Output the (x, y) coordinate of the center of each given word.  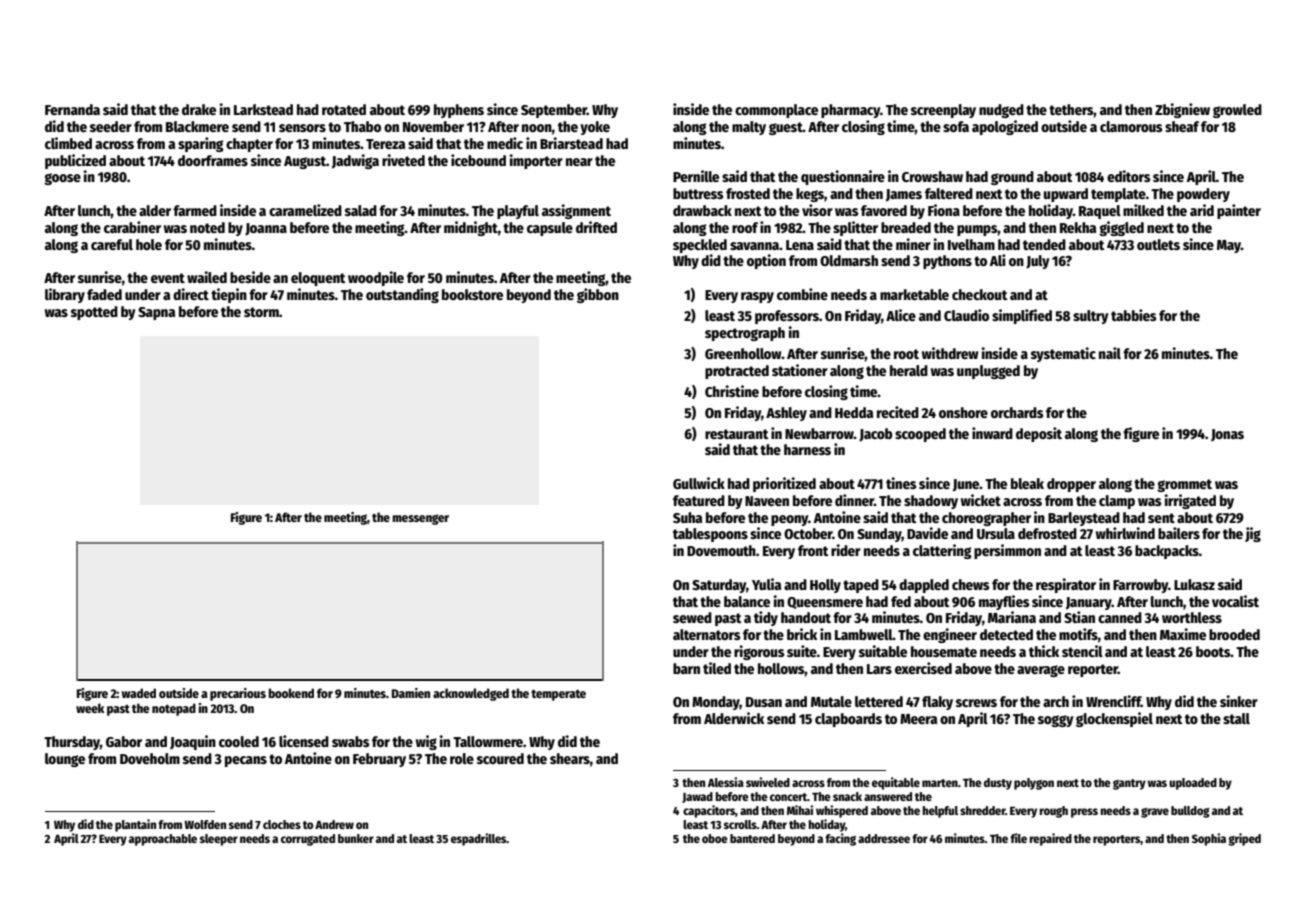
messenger (421, 519)
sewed (692, 617)
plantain (135, 825)
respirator (1066, 585)
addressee (884, 838)
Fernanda (72, 109)
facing (840, 839)
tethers (1071, 109)
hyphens (459, 111)
